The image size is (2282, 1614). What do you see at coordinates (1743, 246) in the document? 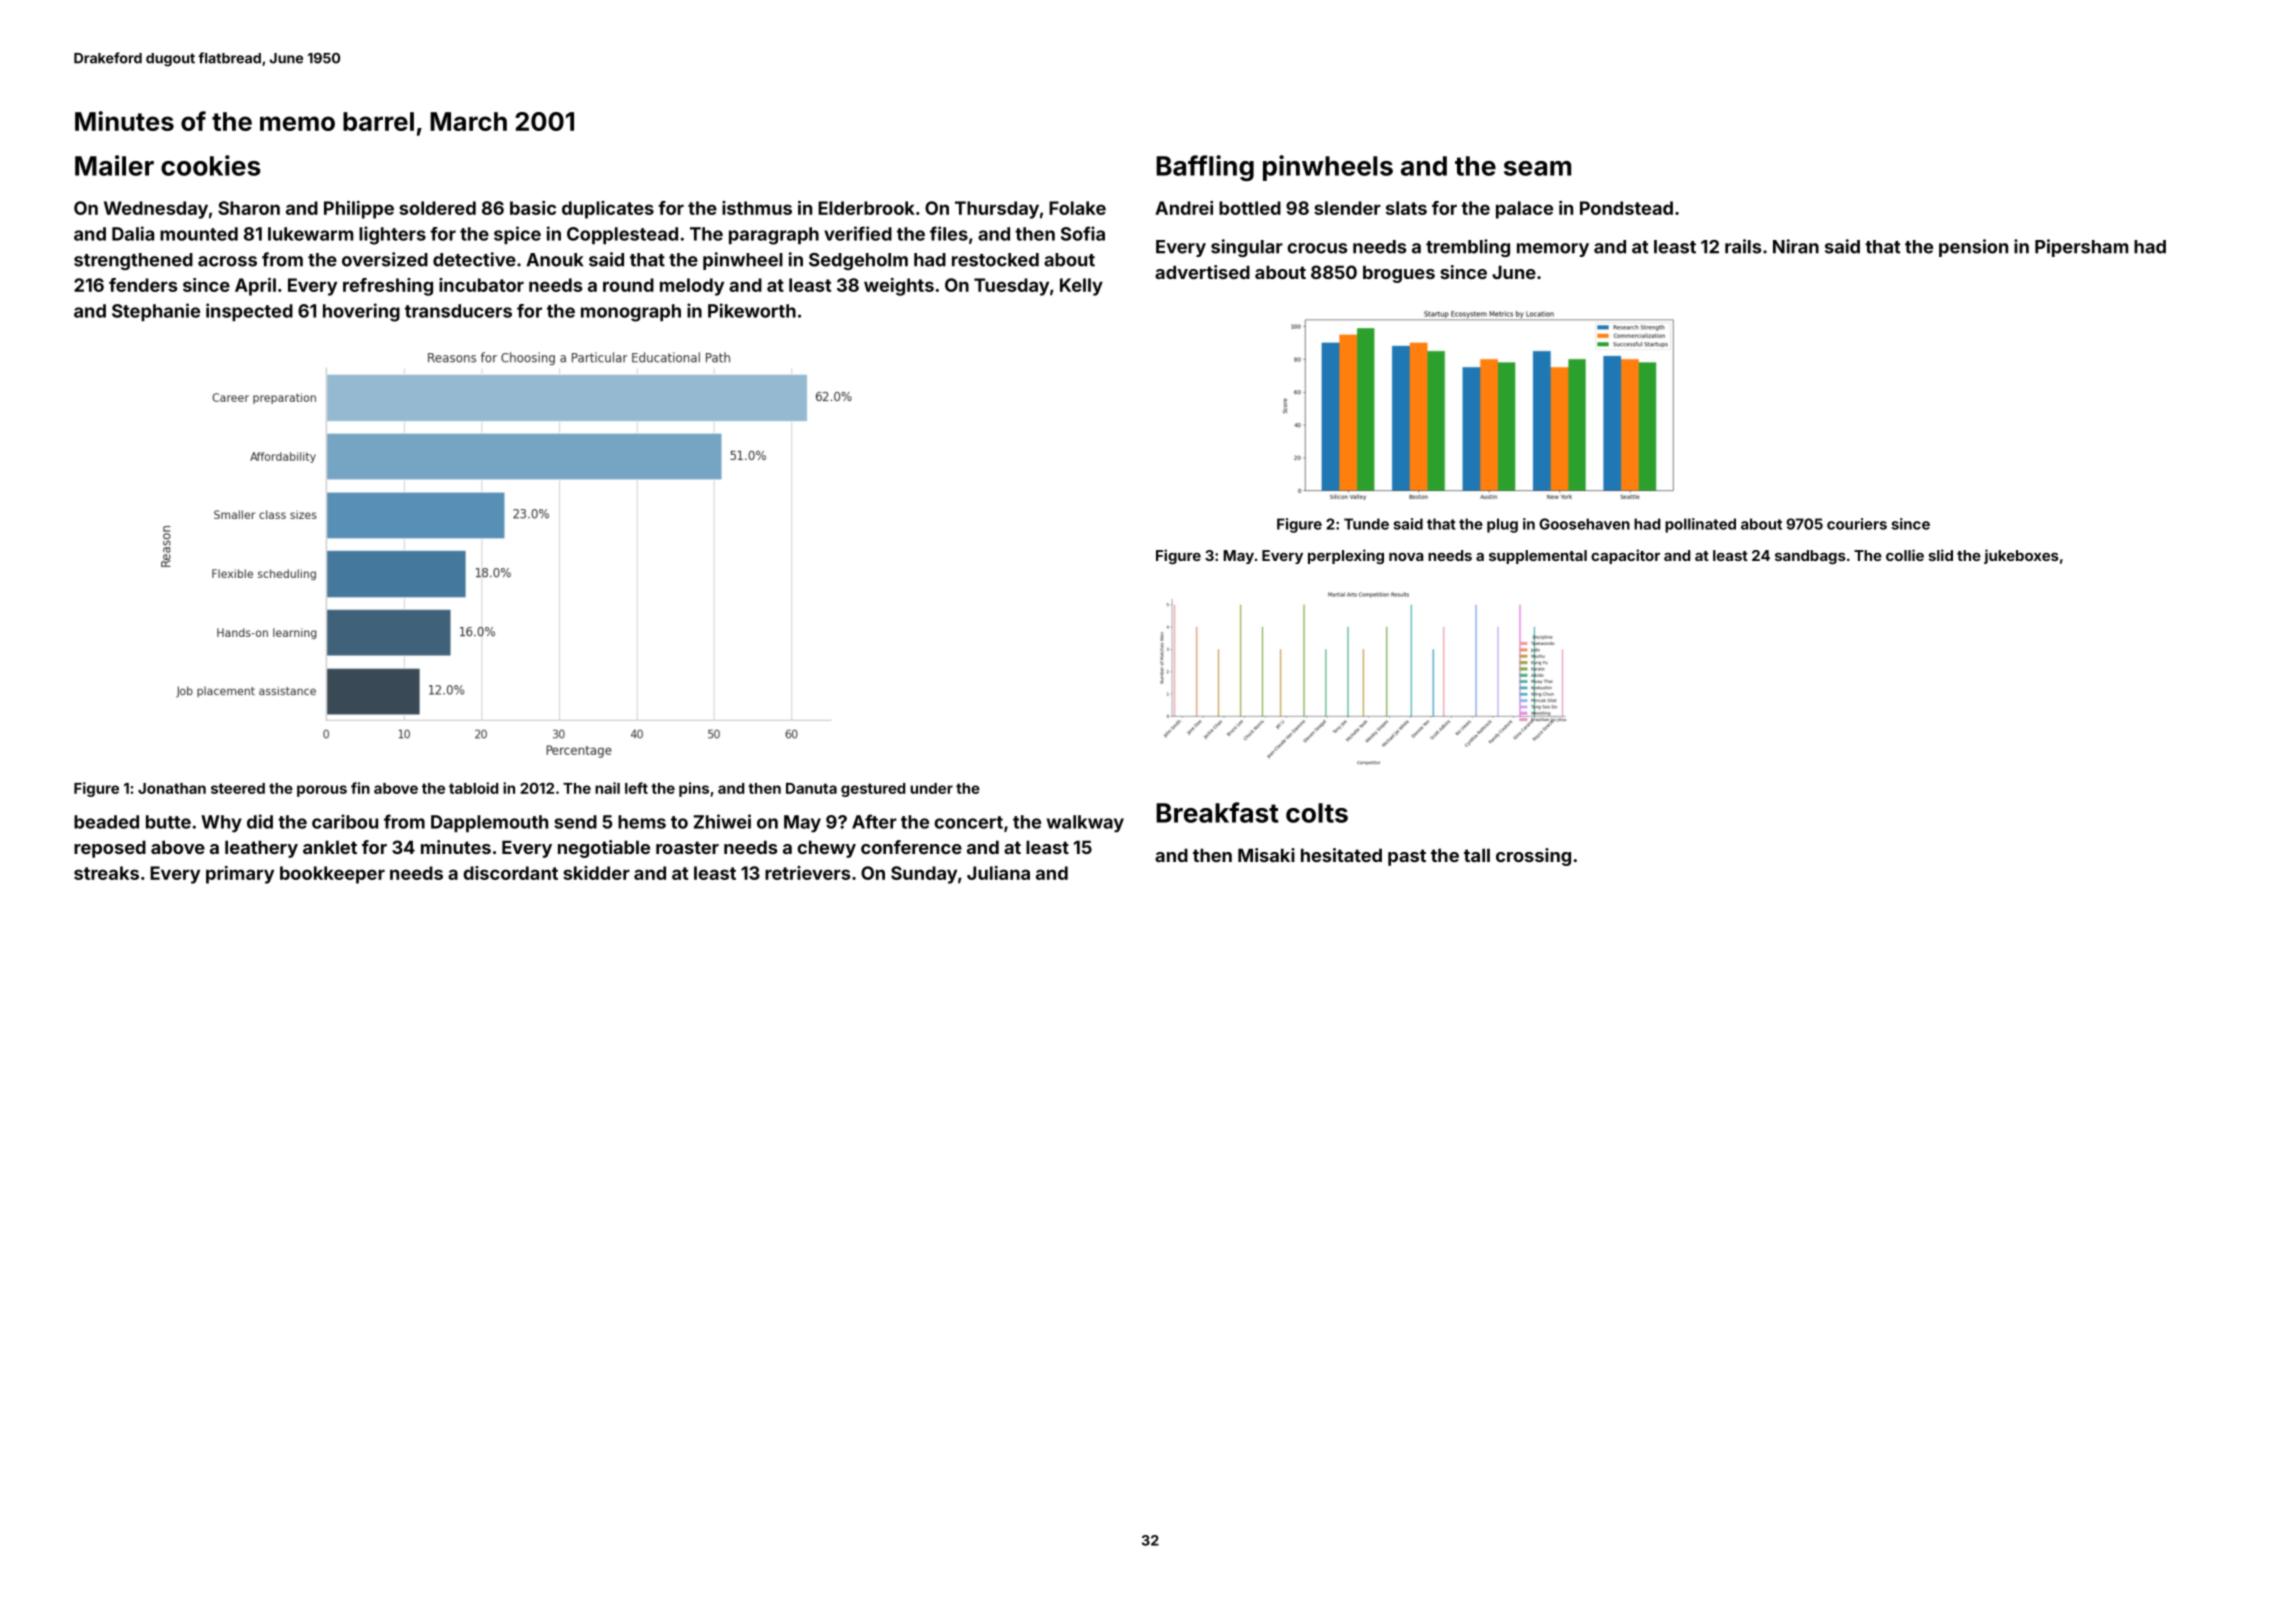
I see `rails` at bounding box center [1743, 246].
